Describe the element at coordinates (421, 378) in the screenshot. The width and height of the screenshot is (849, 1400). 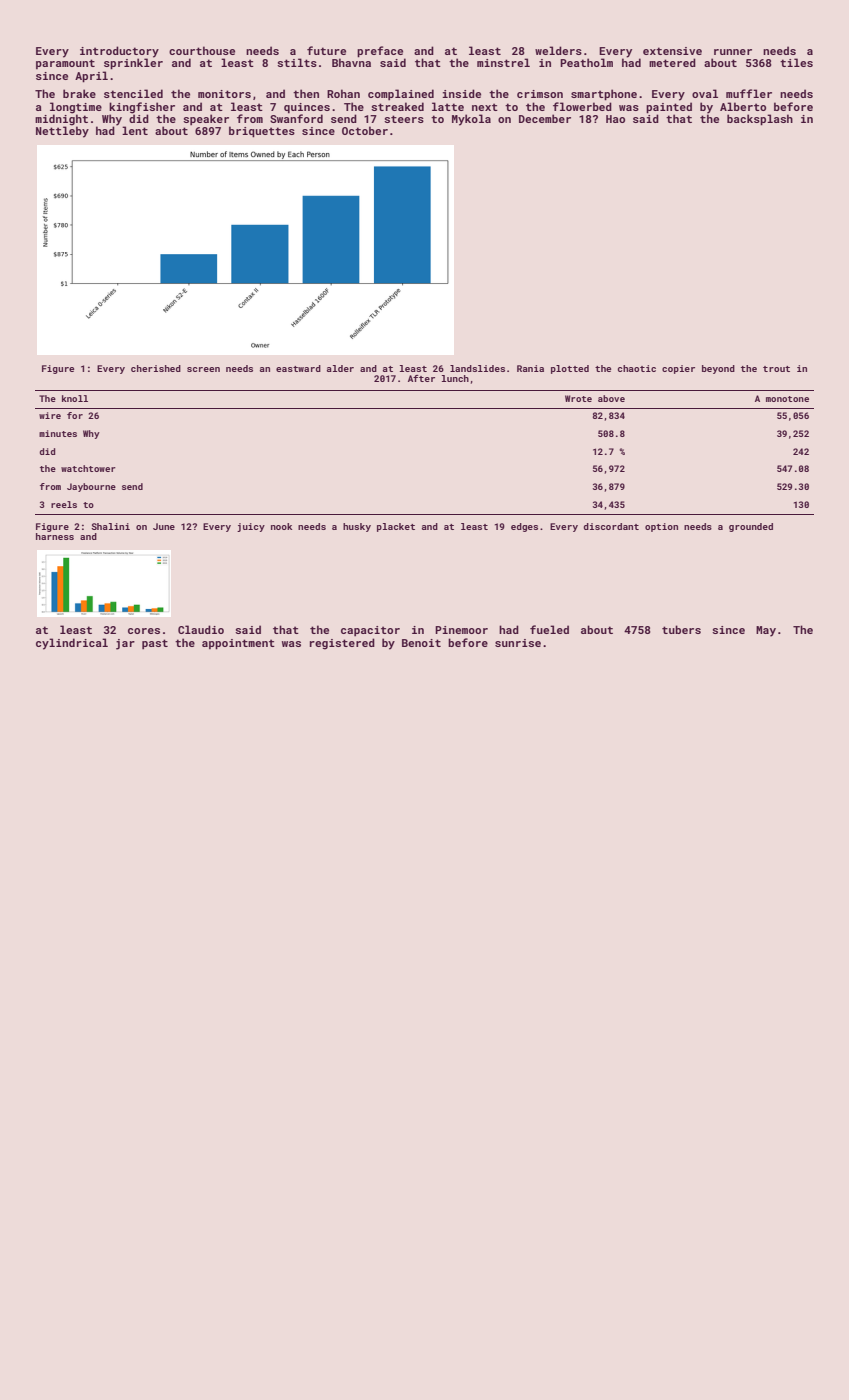
I see `After` at that location.
